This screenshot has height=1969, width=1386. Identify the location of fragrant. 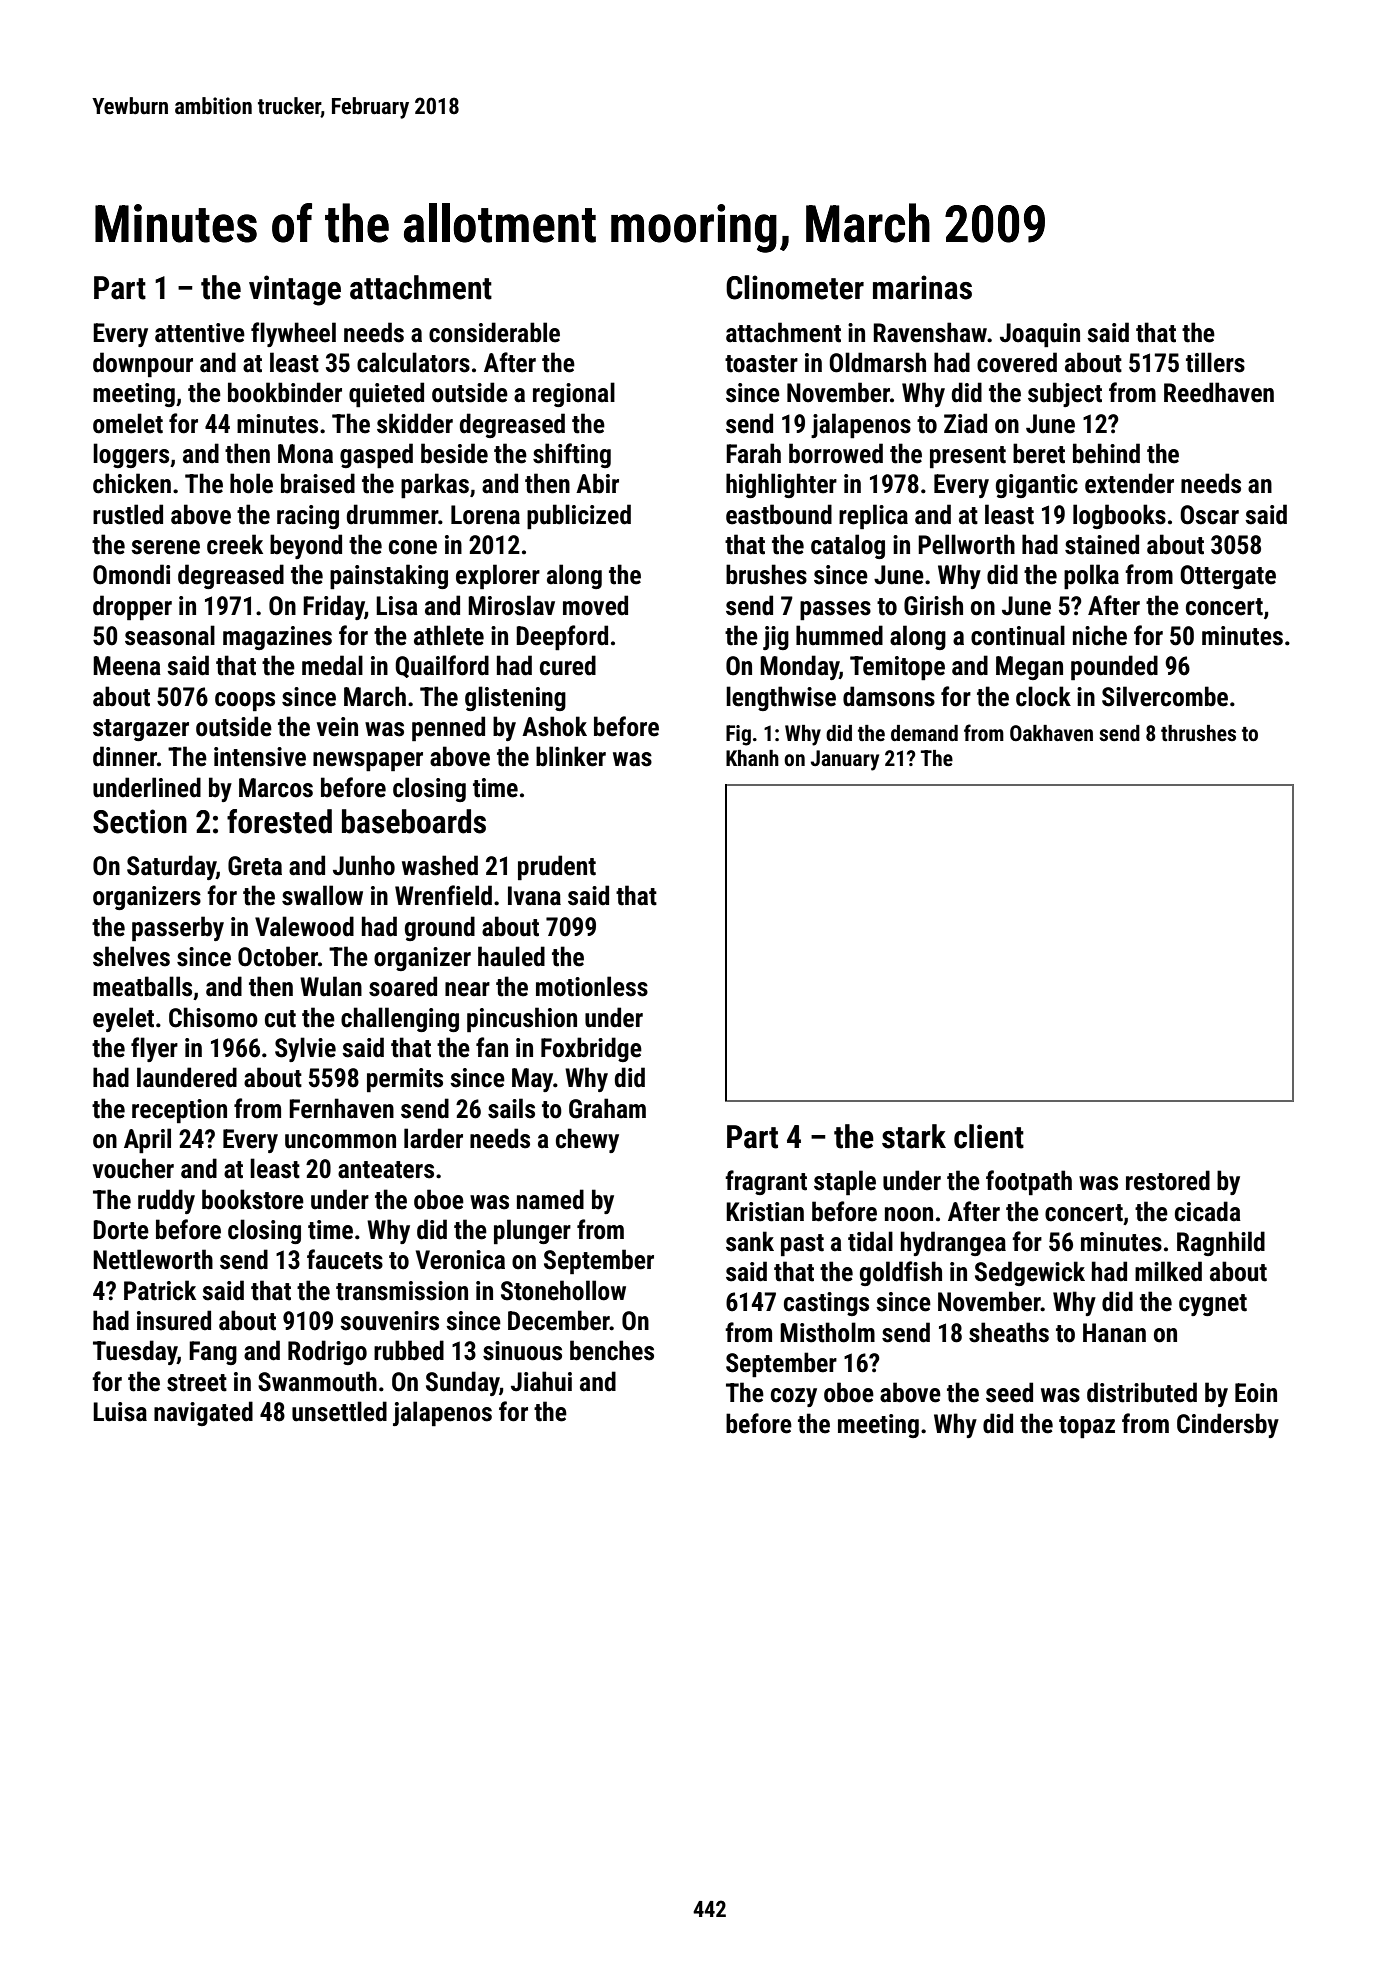
(766, 1182).
